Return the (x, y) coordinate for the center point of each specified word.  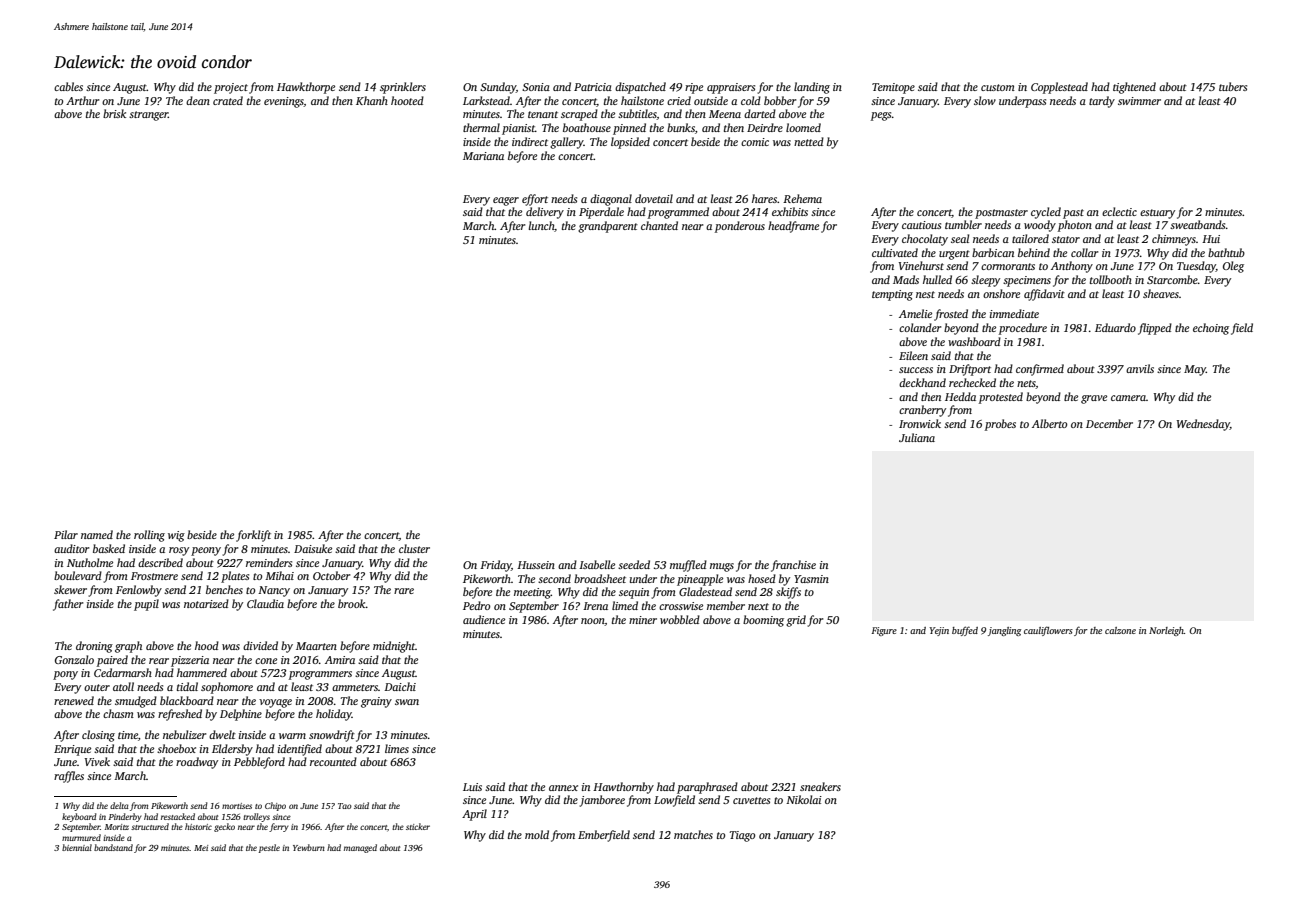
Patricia (593, 87)
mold (537, 834)
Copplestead (1059, 88)
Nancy (274, 591)
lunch (541, 226)
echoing (1211, 329)
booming (763, 621)
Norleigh (1166, 631)
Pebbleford (259, 763)
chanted (659, 225)
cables (68, 86)
